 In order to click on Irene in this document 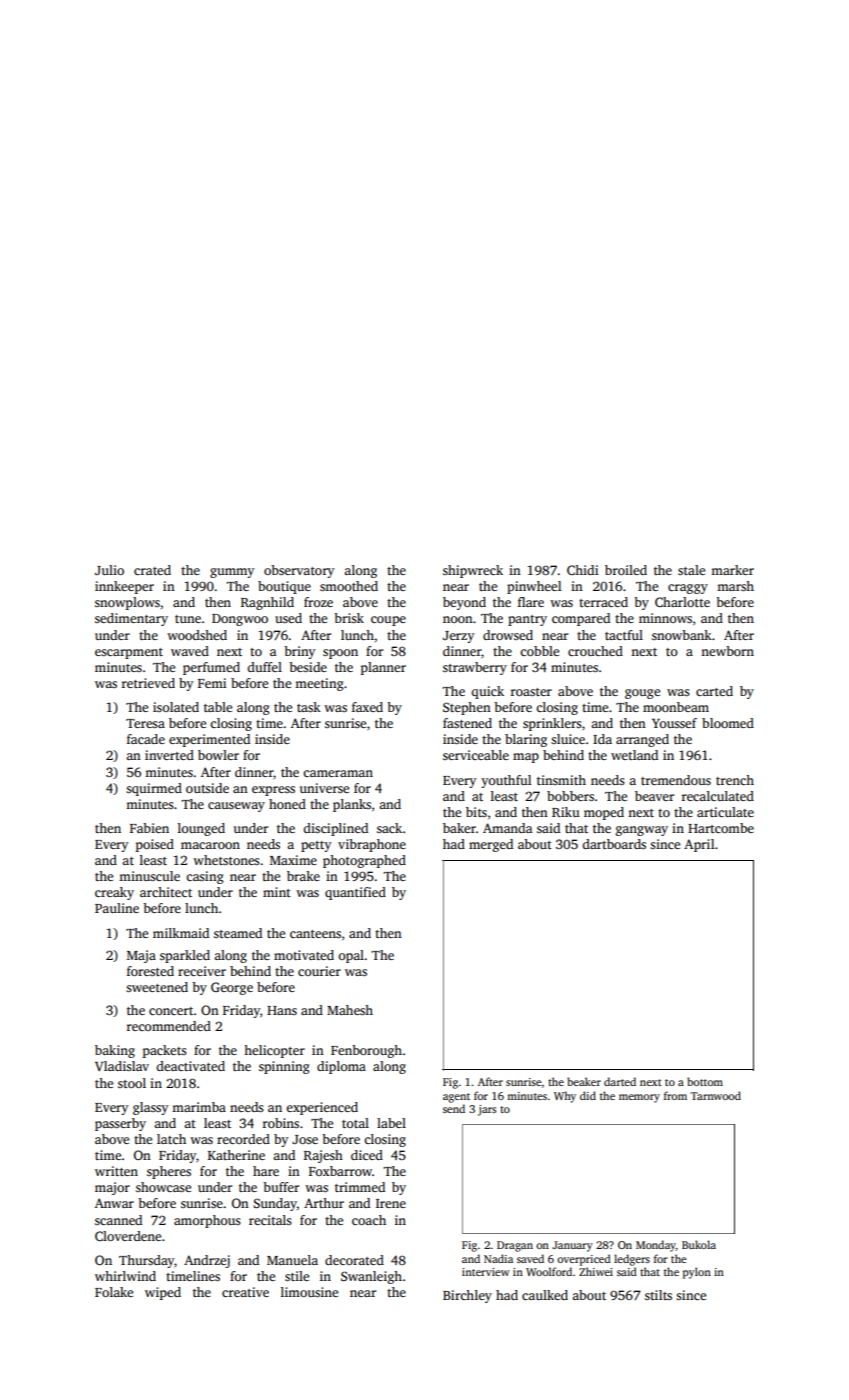, I will do `click(391, 1203)`.
